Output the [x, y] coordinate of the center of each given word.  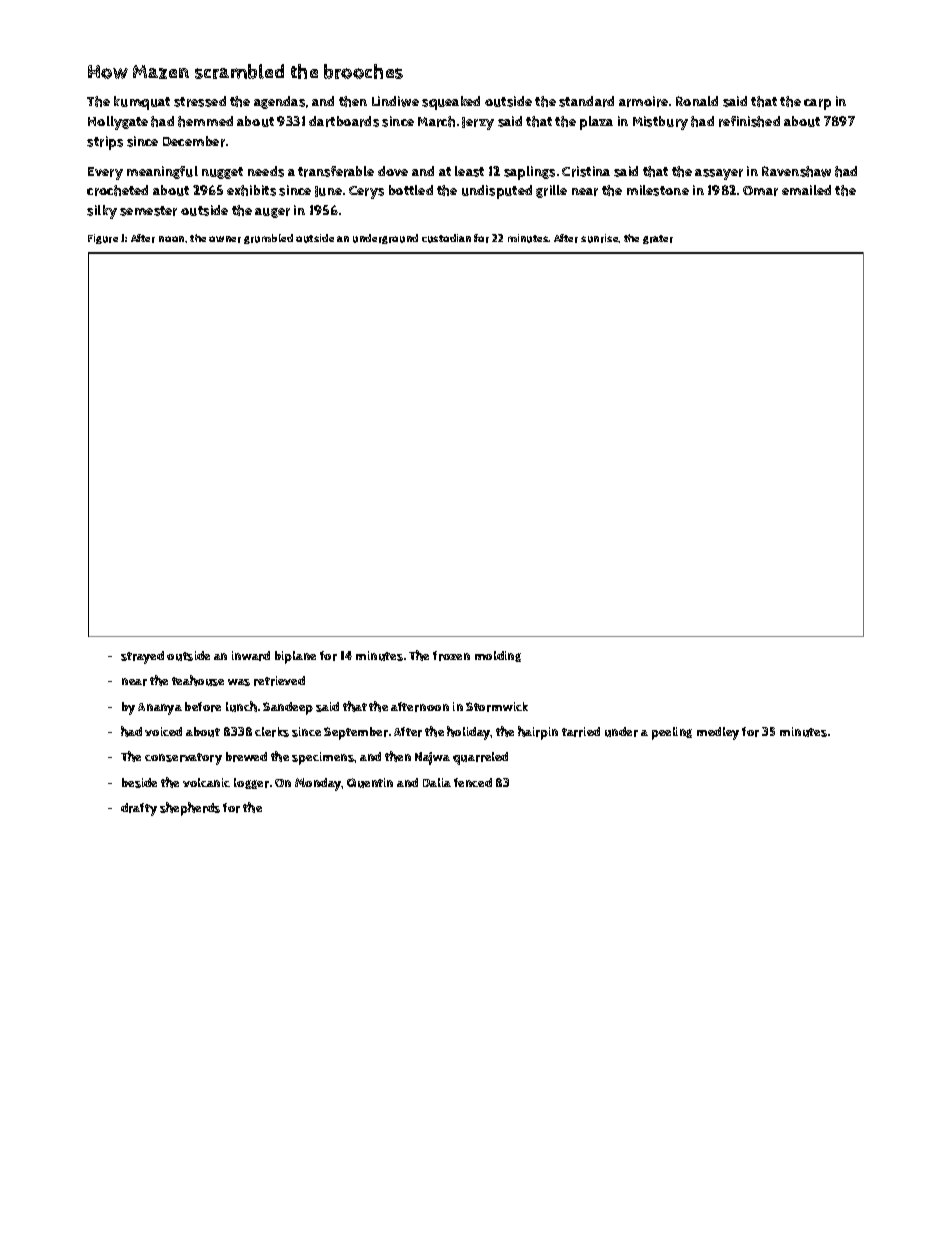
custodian [446, 238]
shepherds [190, 809]
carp [817, 104]
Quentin [370, 783]
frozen [451, 656]
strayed [142, 657]
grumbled [268, 239]
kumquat [142, 103]
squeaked [451, 103]
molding [498, 656]
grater [658, 239]
